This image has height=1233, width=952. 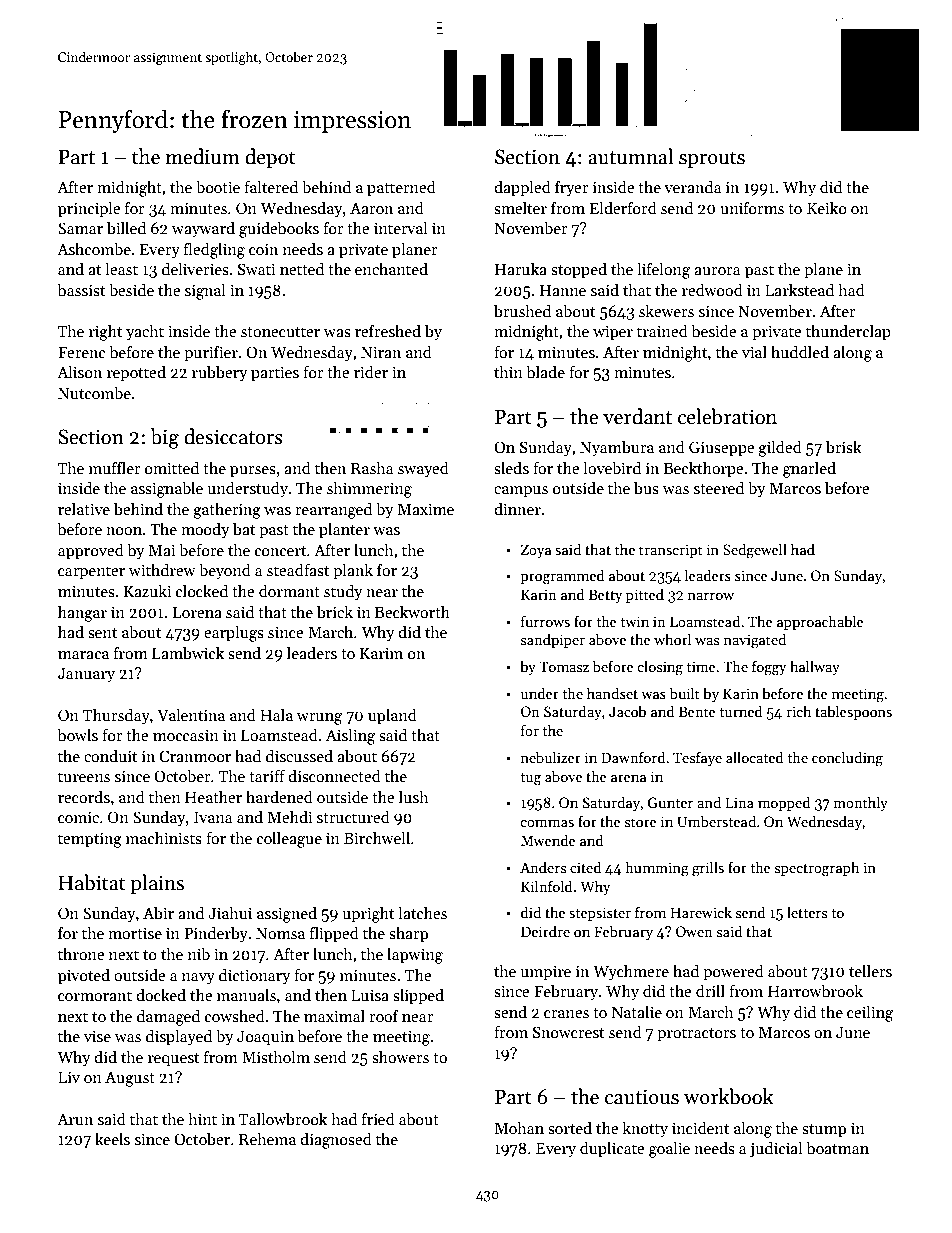 What do you see at coordinates (279, 229) in the image?
I see `guidebooks` at bounding box center [279, 229].
